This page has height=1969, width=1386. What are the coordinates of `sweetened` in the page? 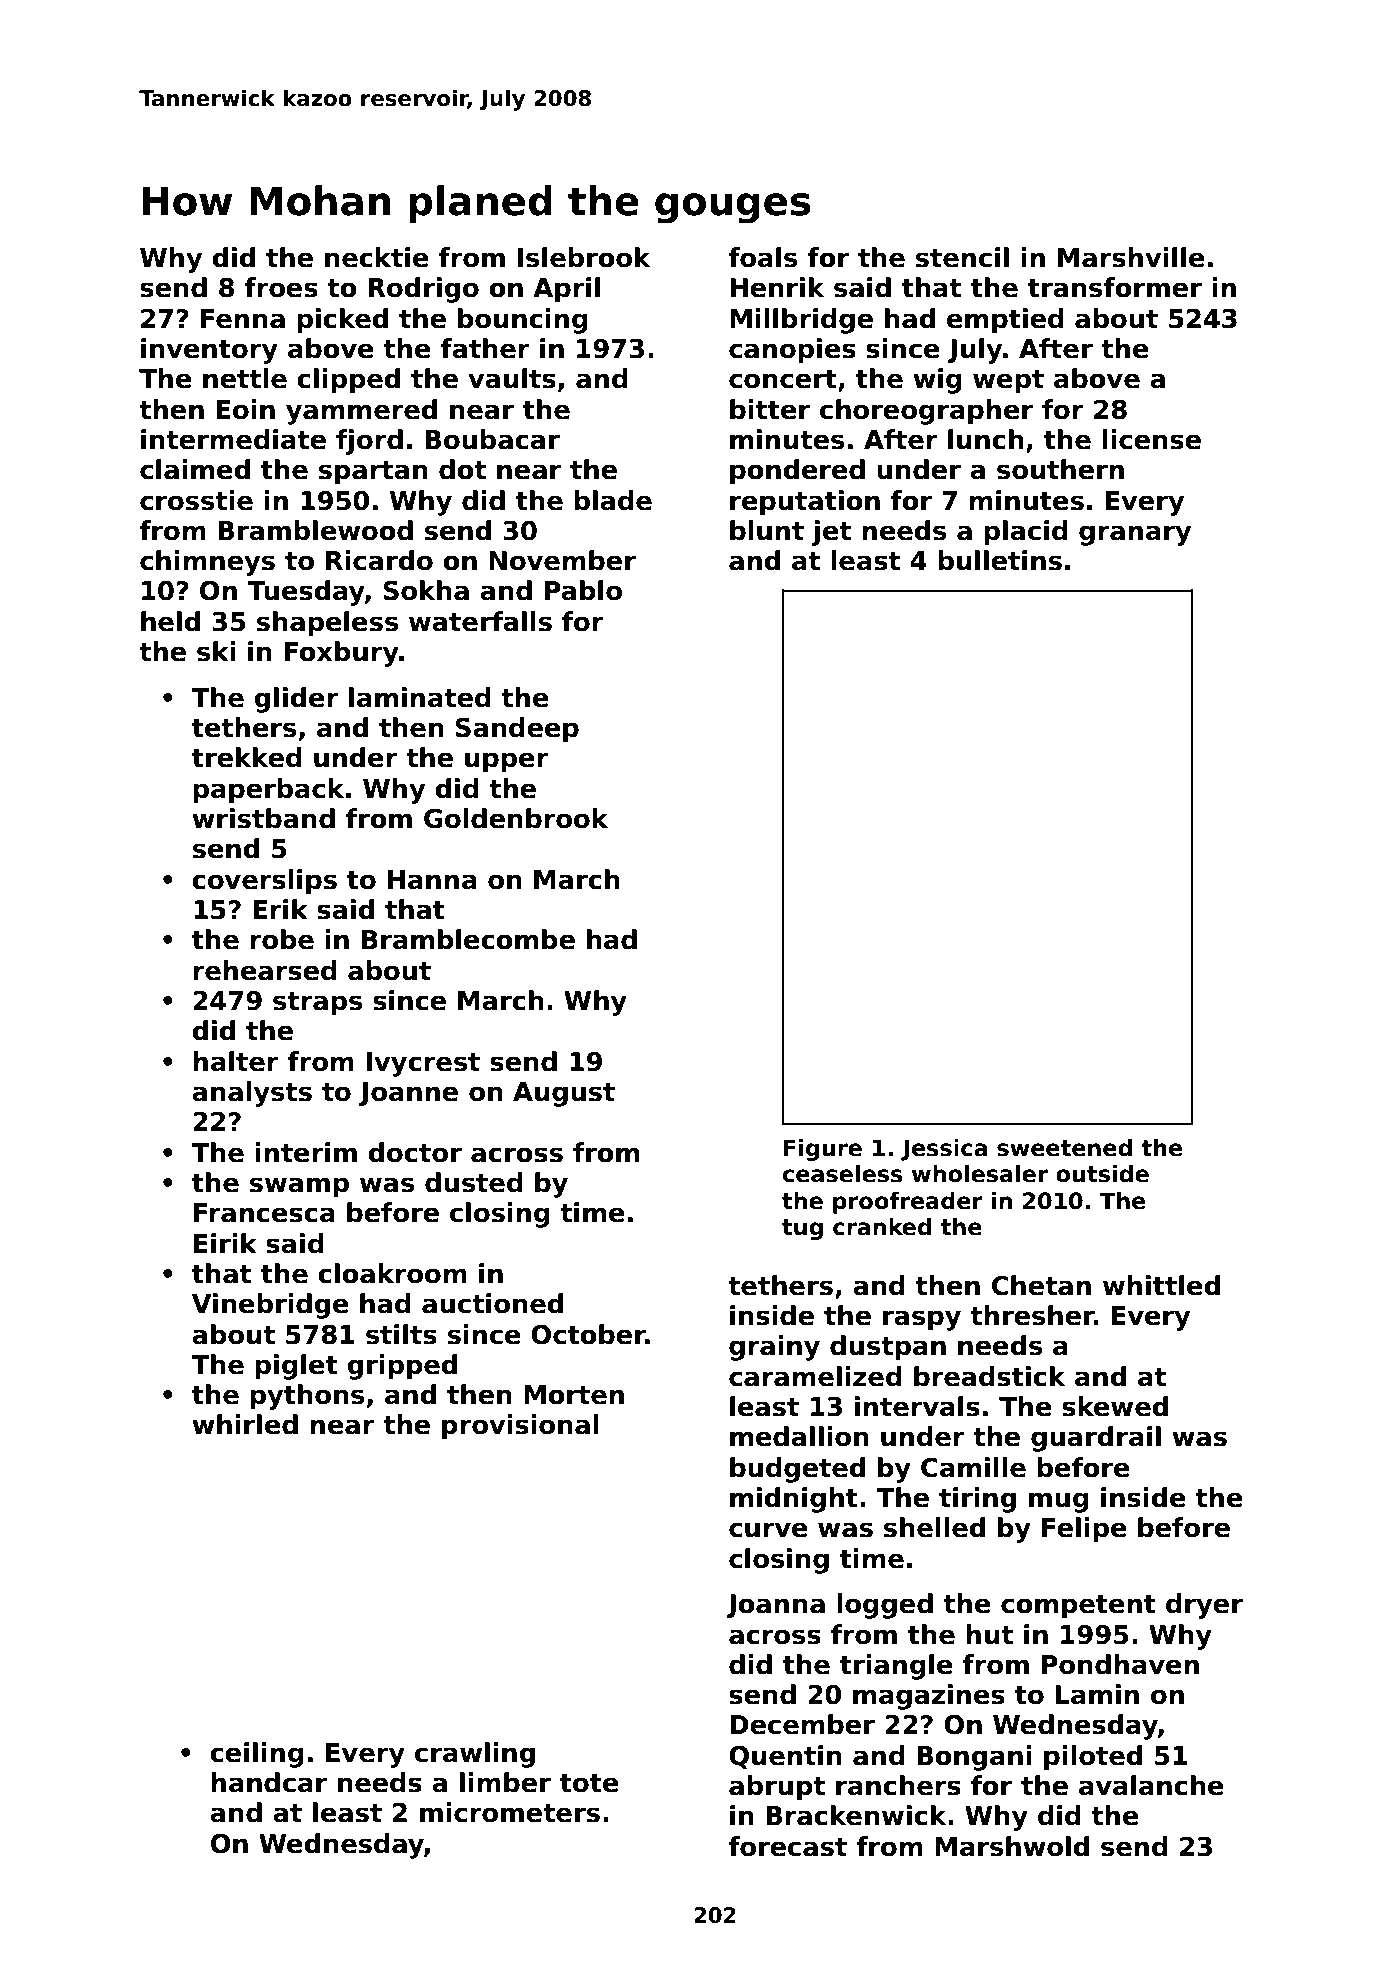 It's located at (1064, 1148).
